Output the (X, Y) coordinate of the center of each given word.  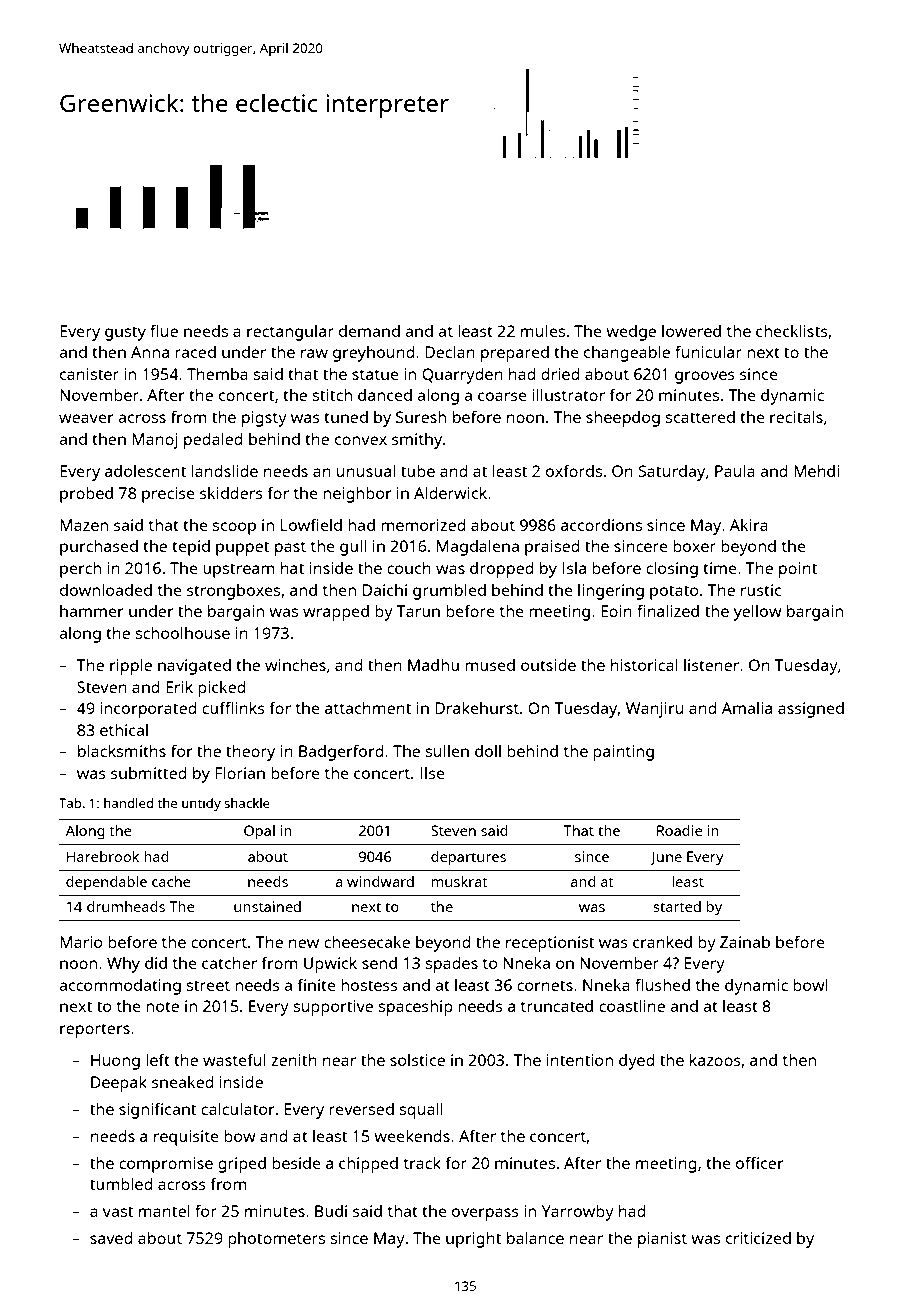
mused (490, 665)
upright (473, 1240)
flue (164, 330)
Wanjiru (655, 710)
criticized (758, 1238)
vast (118, 1211)
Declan (450, 352)
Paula (735, 471)
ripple (131, 667)
